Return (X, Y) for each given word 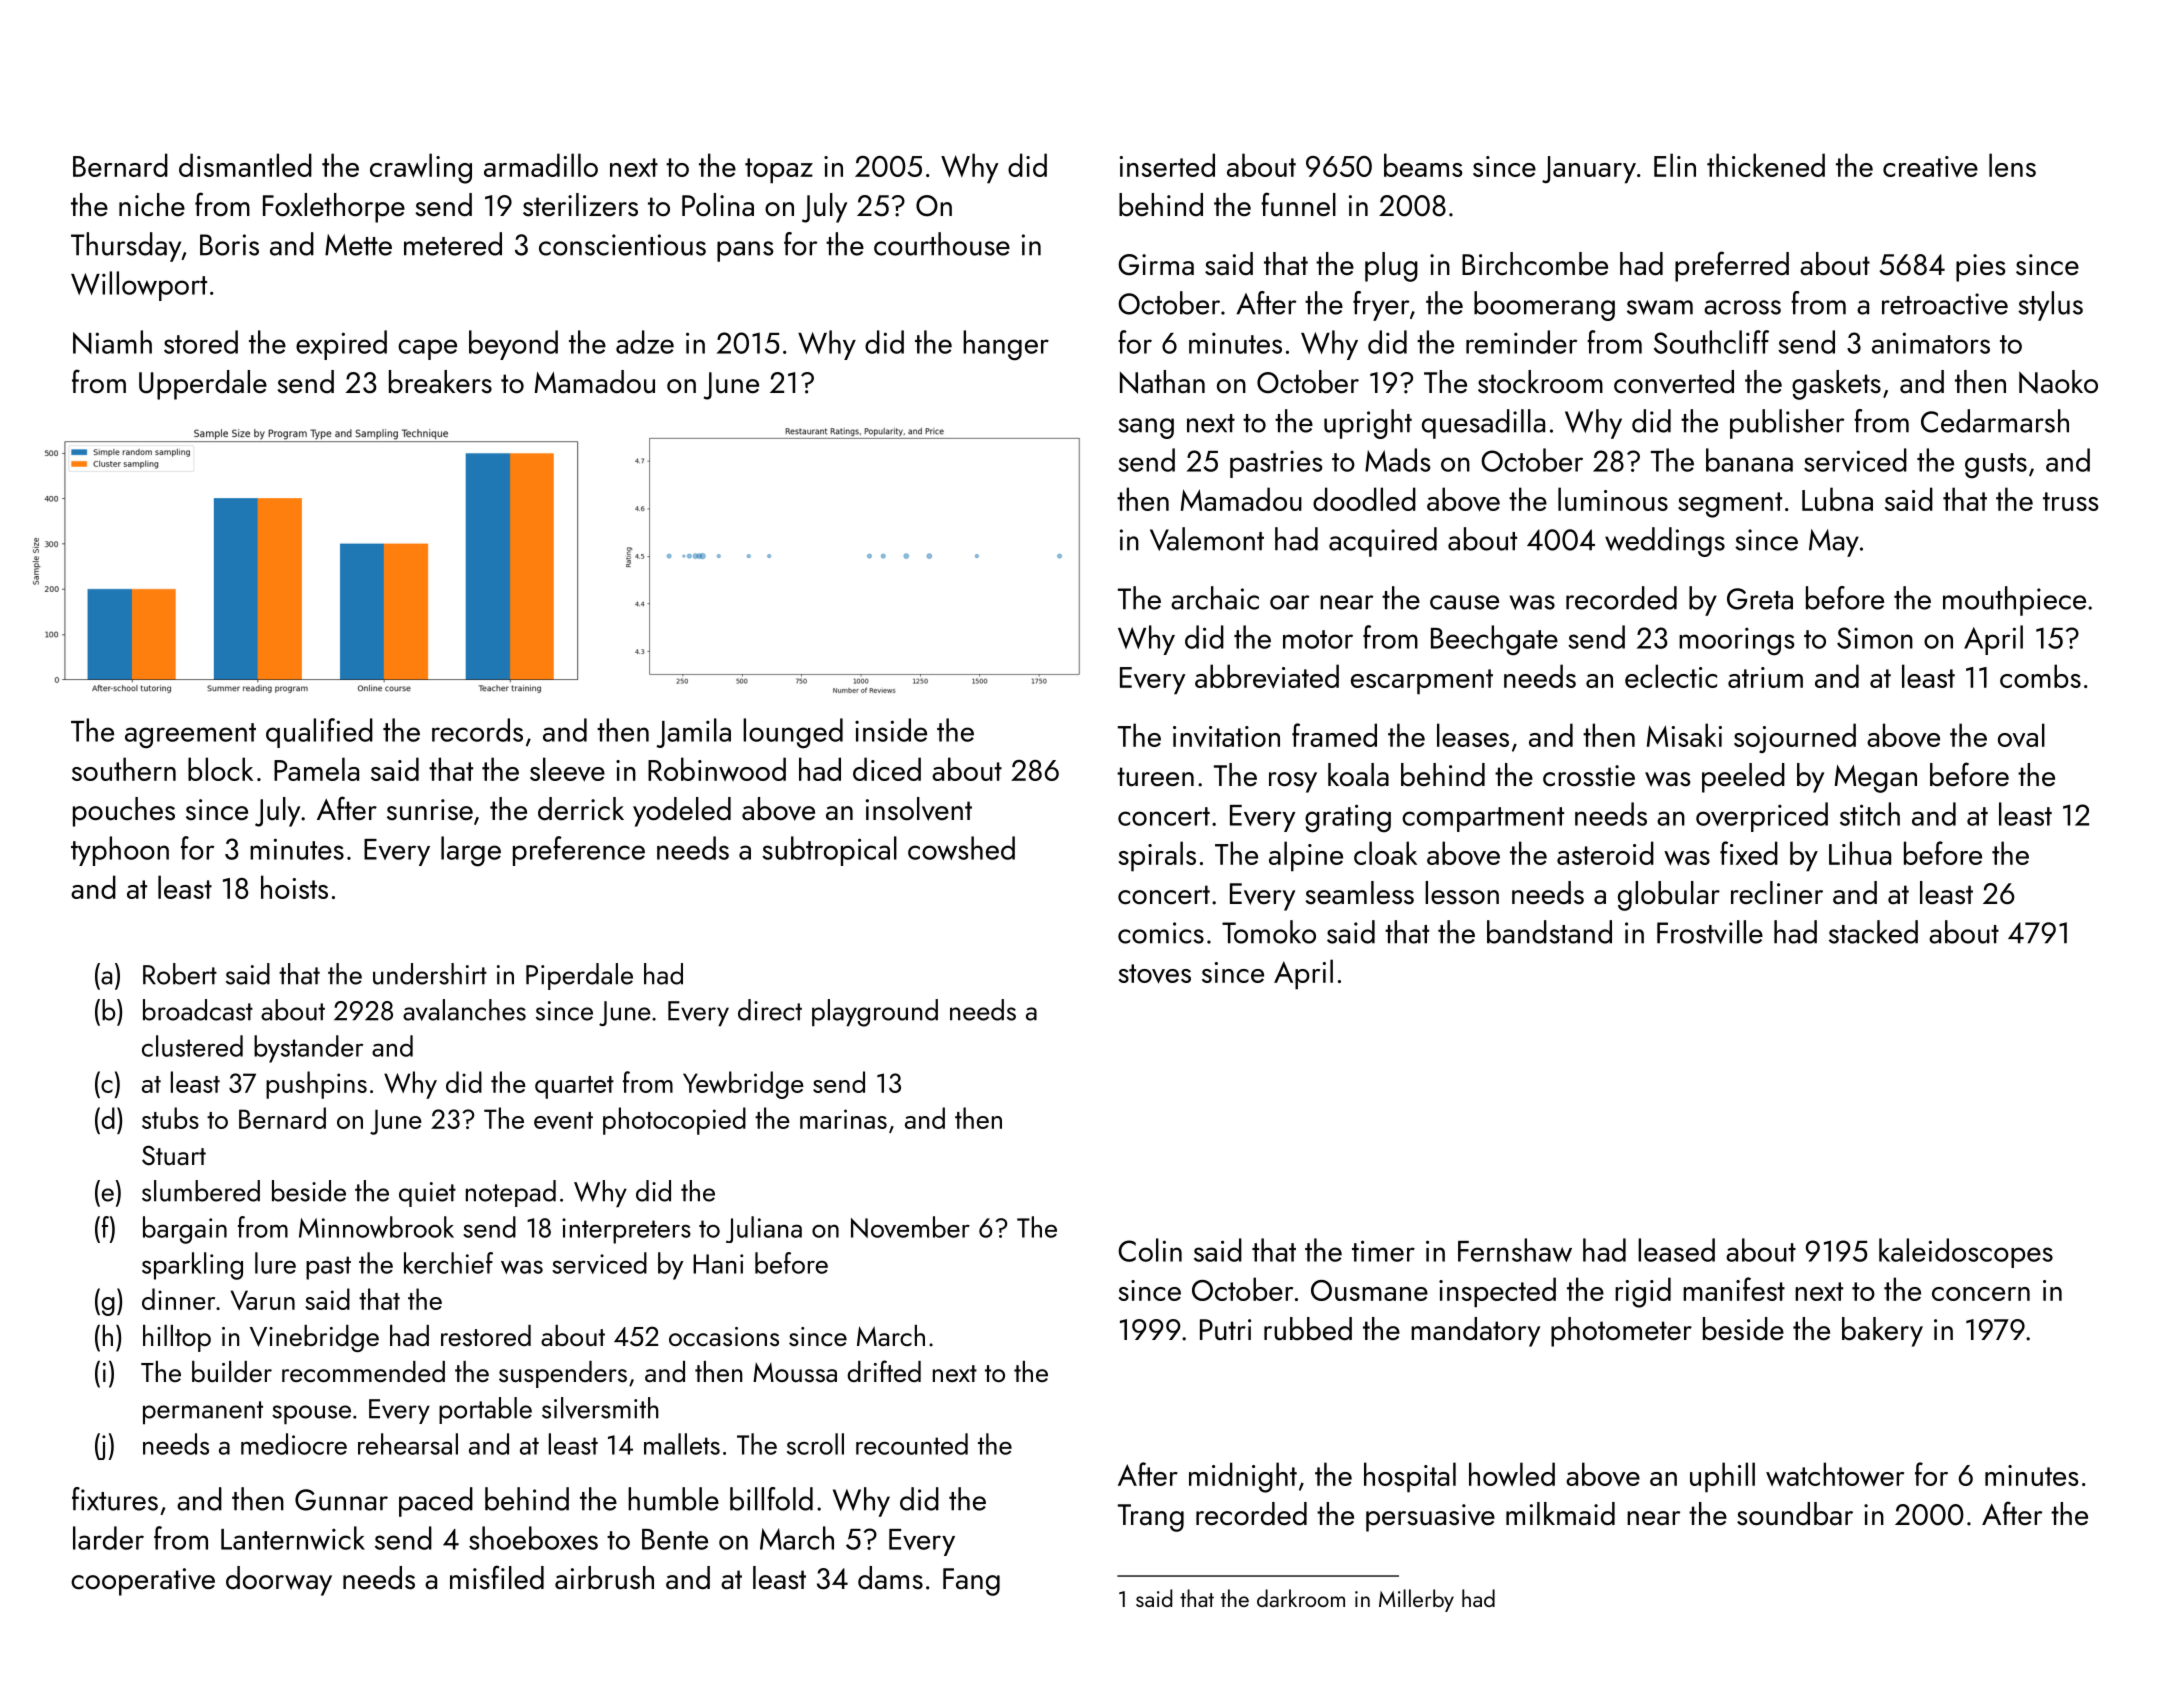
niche (152, 205)
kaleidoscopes (1966, 1253)
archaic (1215, 598)
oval (2021, 735)
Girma (1156, 265)
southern (124, 769)
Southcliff (1711, 342)
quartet (574, 1087)
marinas (843, 1119)
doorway (279, 1581)
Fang (971, 1582)
